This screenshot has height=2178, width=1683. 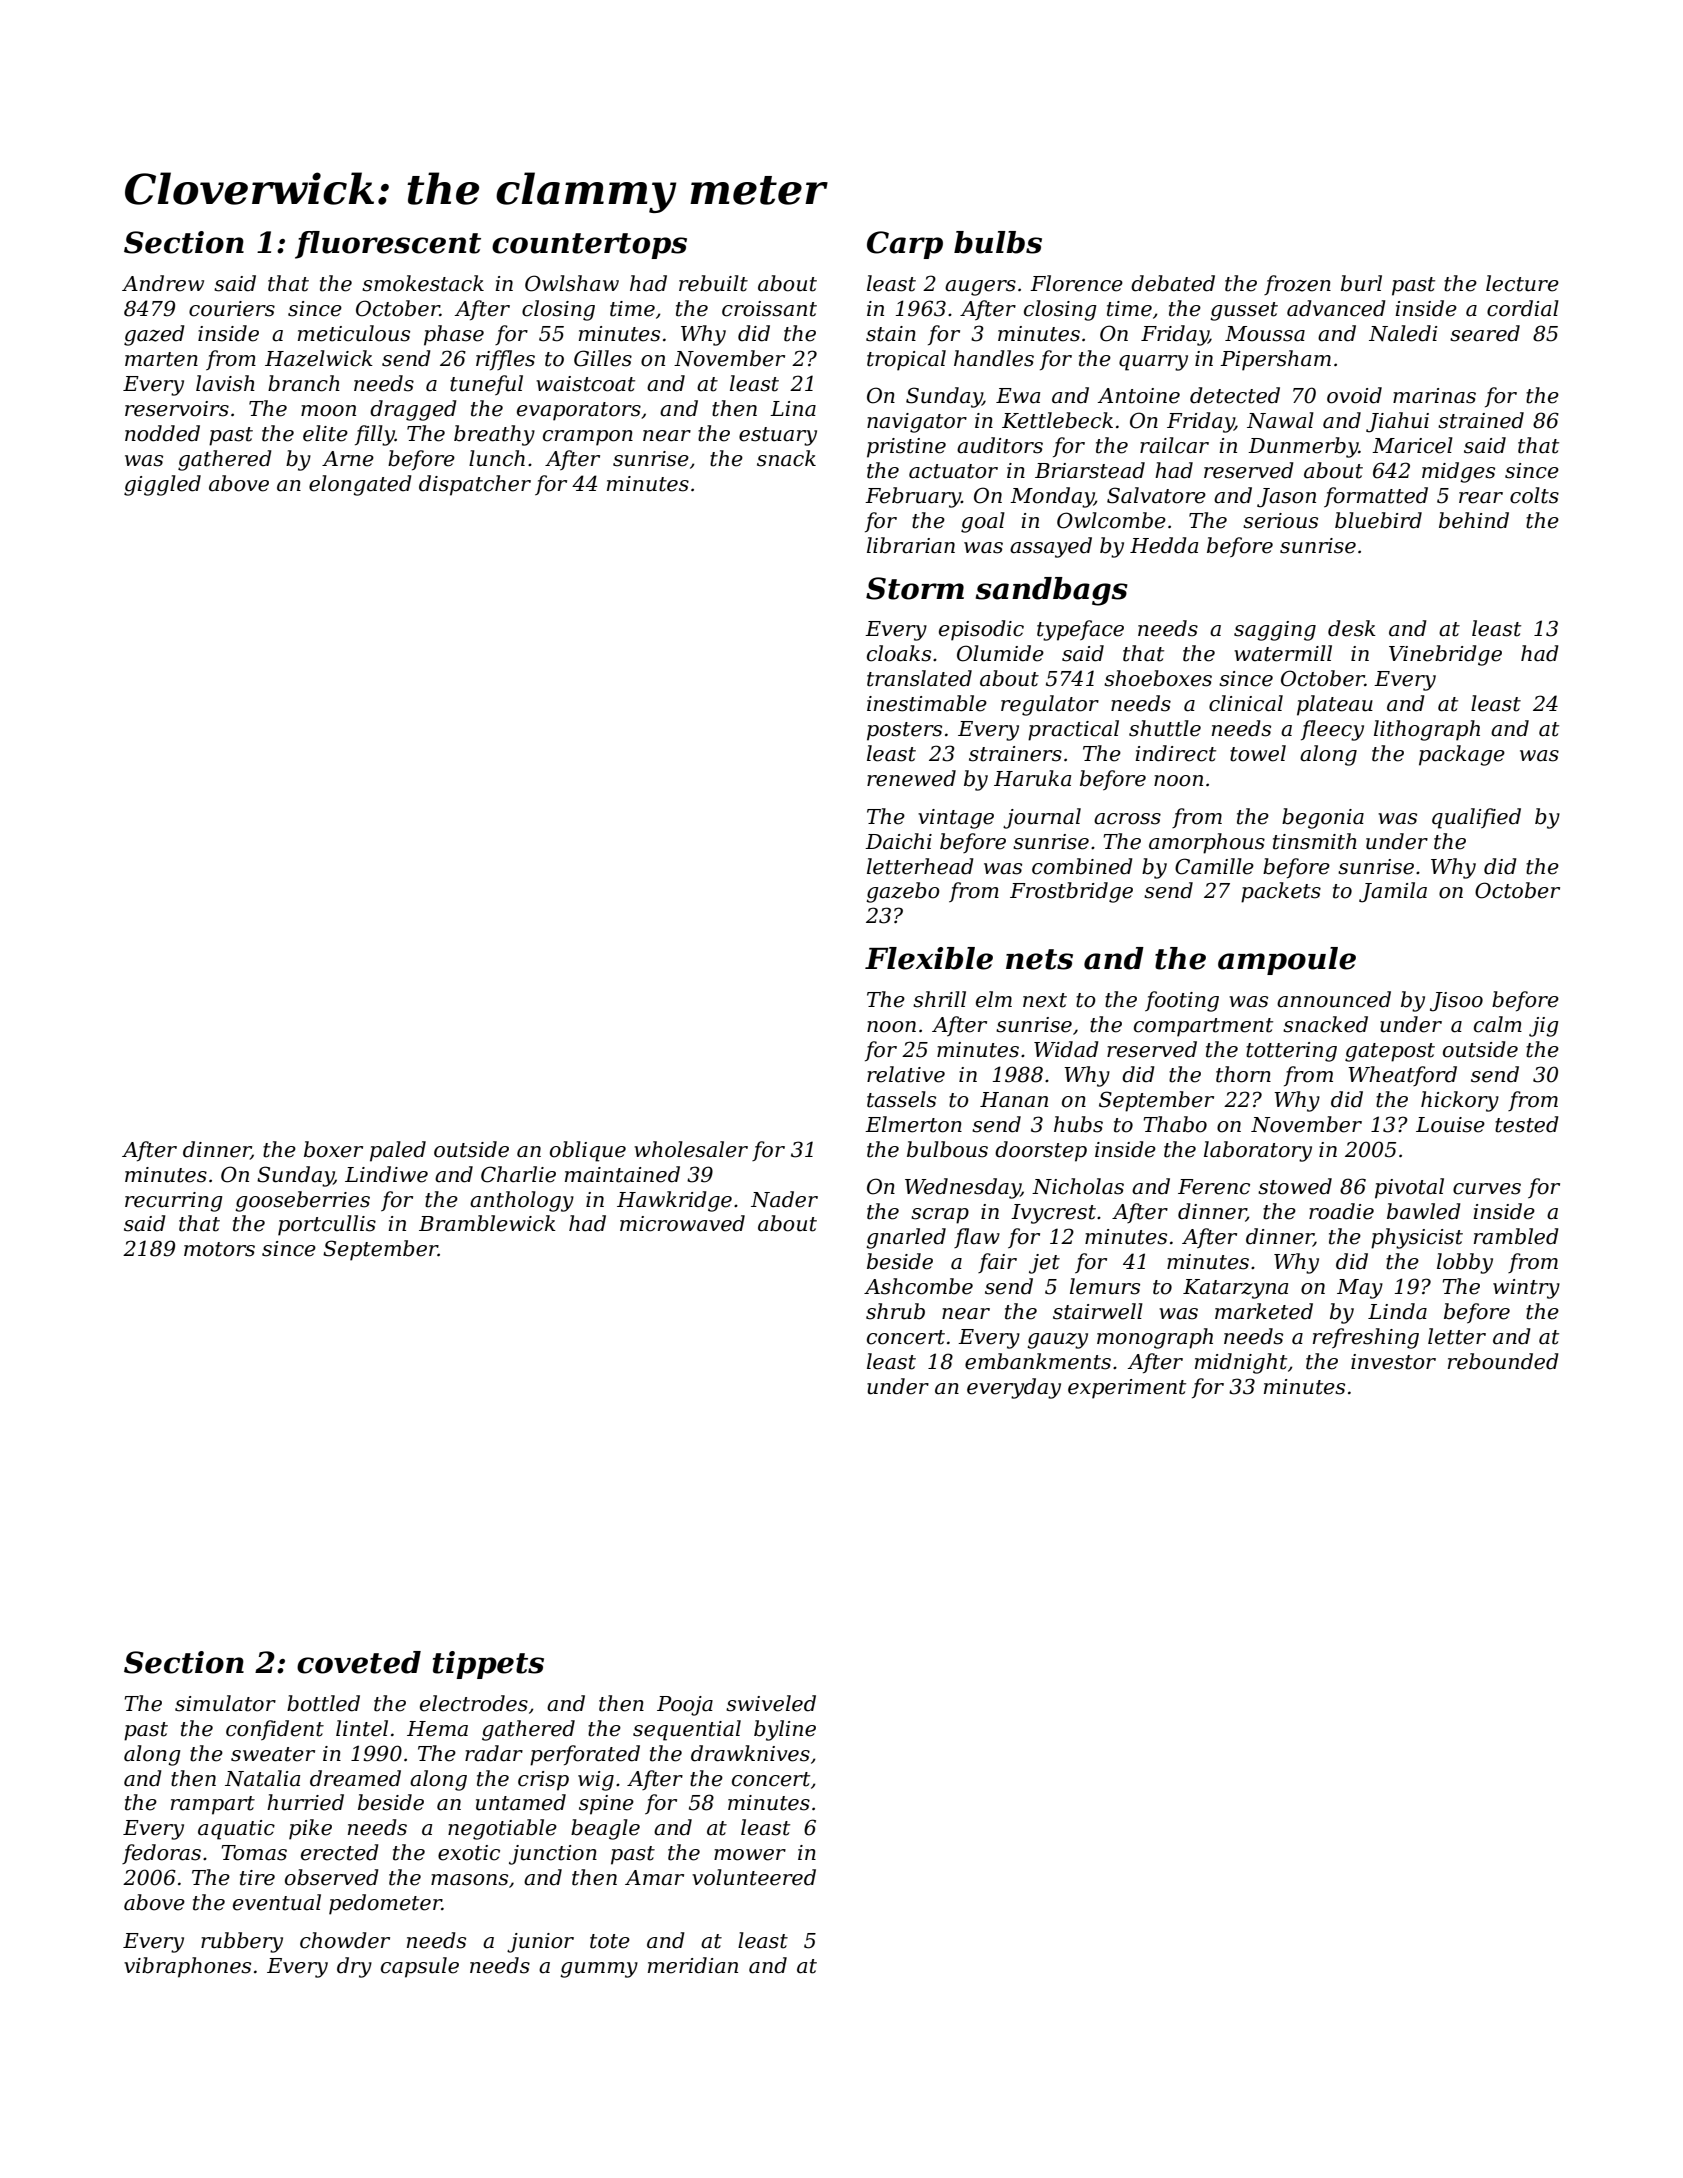 I want to click on byline, so click(x=785, y=1730).
